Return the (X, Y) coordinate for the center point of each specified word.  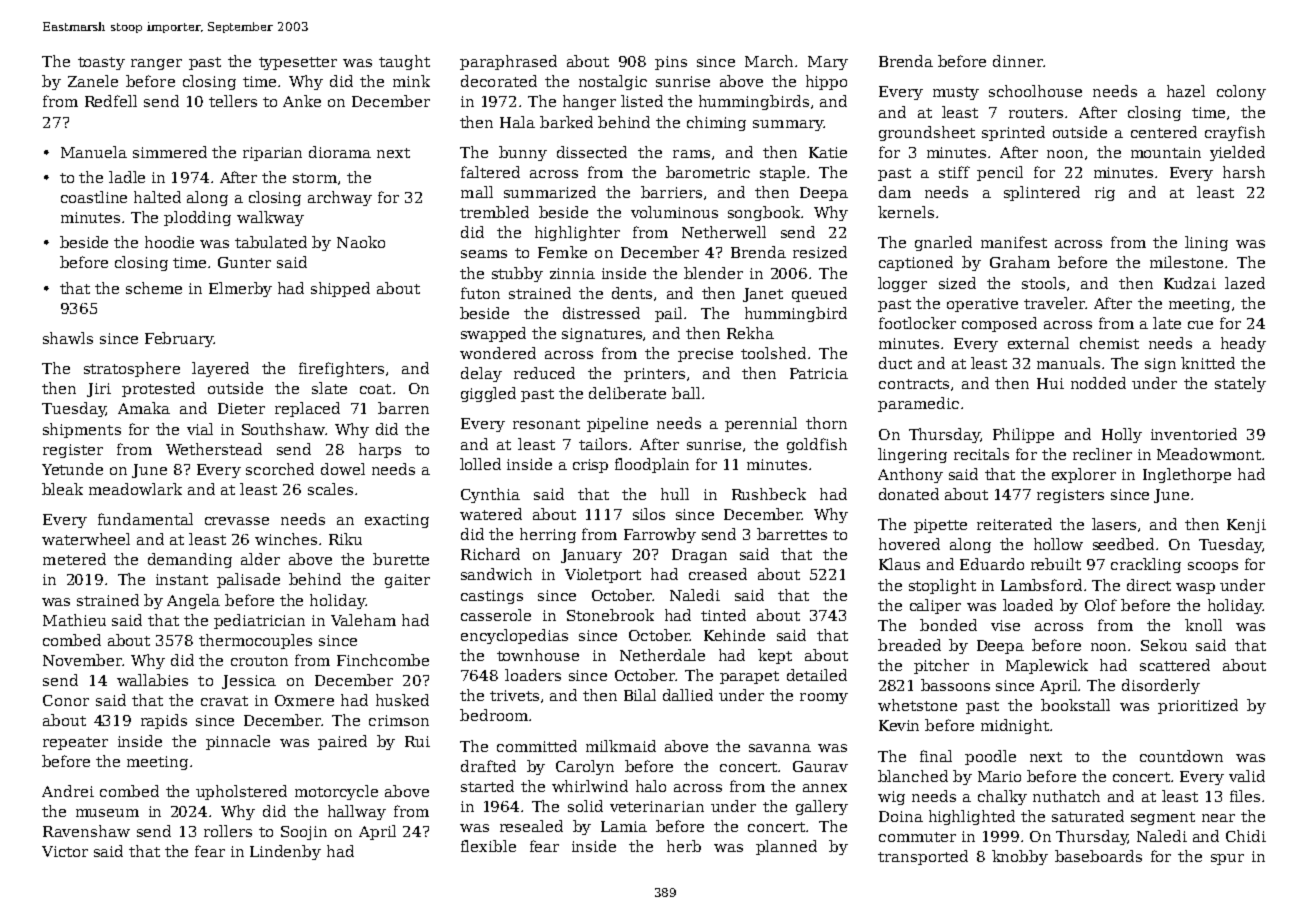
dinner (1018, 61)
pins (671, 63)
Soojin (304, 833)
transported (923, 857)
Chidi (1246, 836)
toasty (101, 63)
